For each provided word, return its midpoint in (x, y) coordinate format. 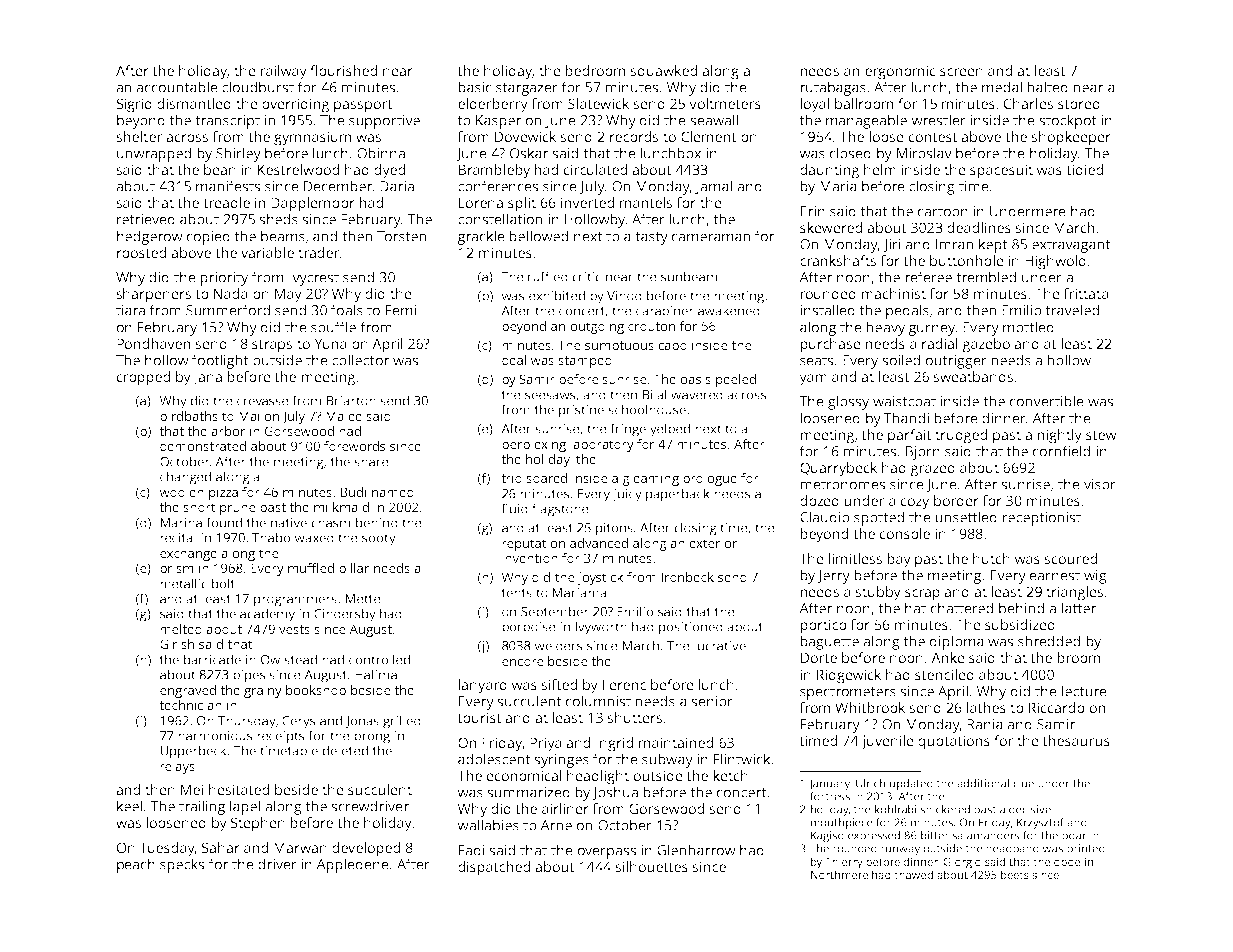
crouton (651, 326)
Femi (401, 310)
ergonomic (900, 72)
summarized (528, 792)
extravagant (1071, 246)
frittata (1086, 293)
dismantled (194, 103)
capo (672, 348)
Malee (344, 416)
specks (182, 865)
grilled (402, 722)
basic (475, 87)
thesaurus (1076, 740)
